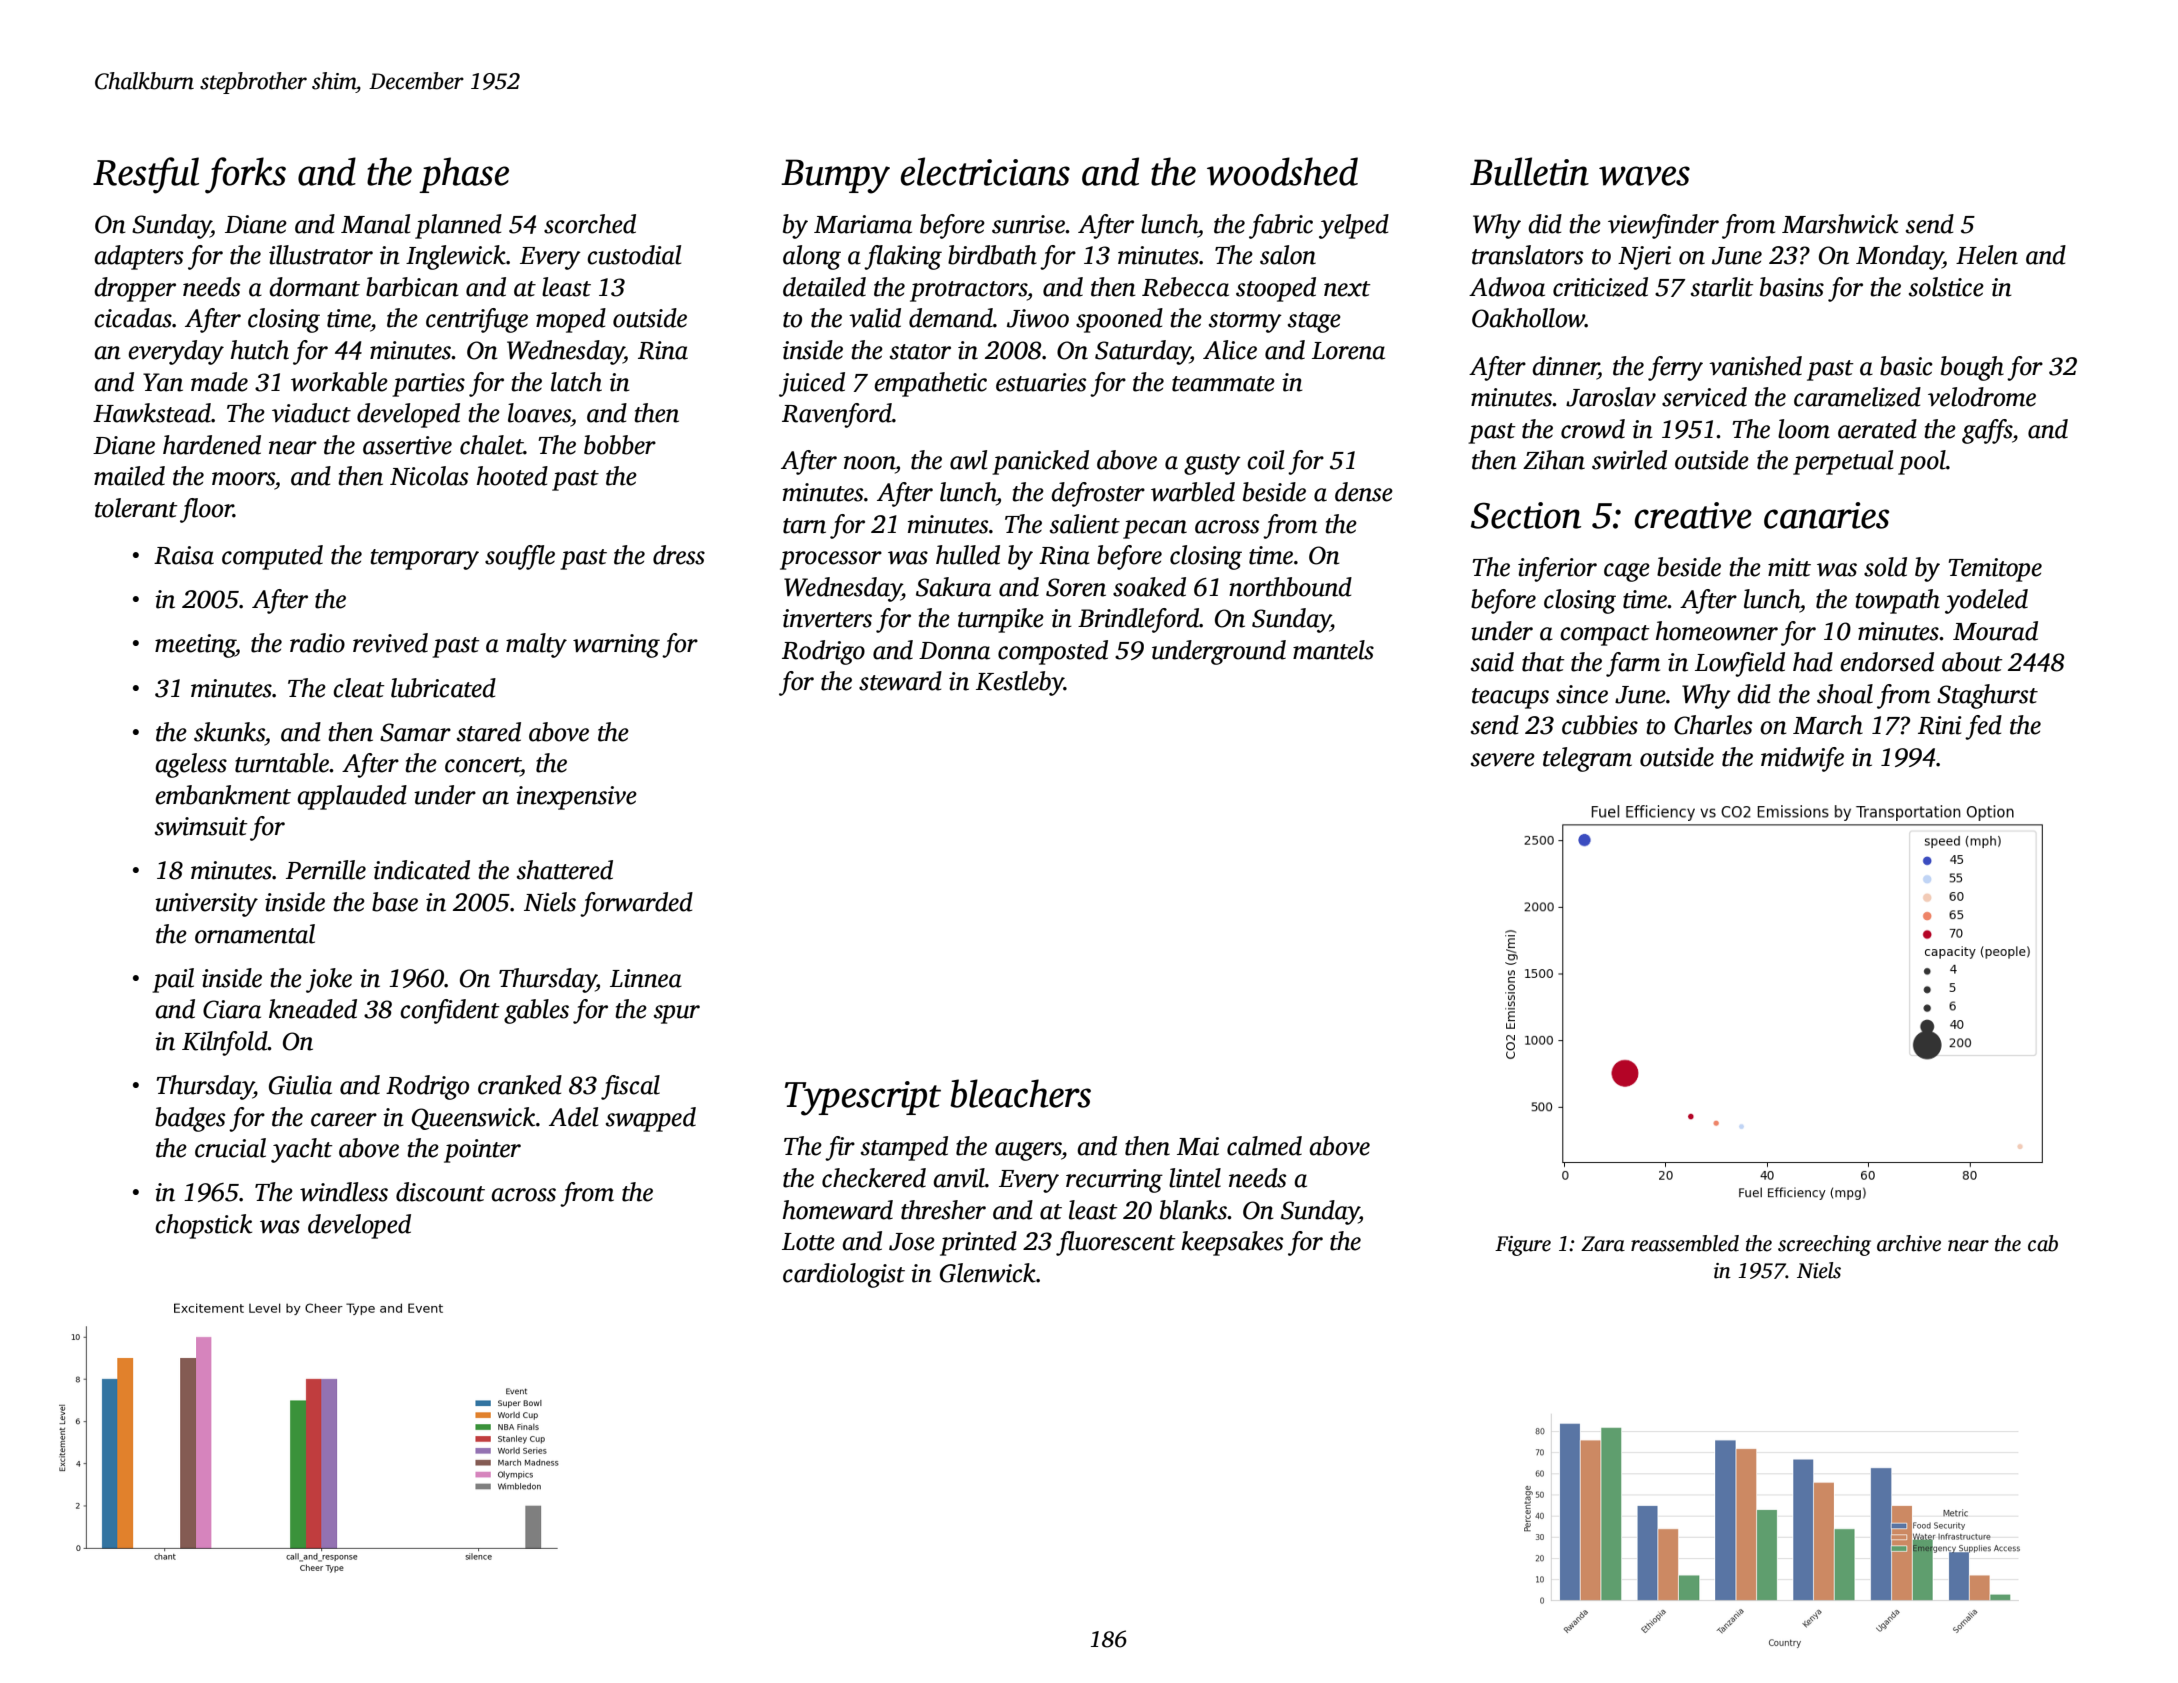 The width and height of the screenshot is (2178, 1683). I want to click on base, so click(395, 902).
